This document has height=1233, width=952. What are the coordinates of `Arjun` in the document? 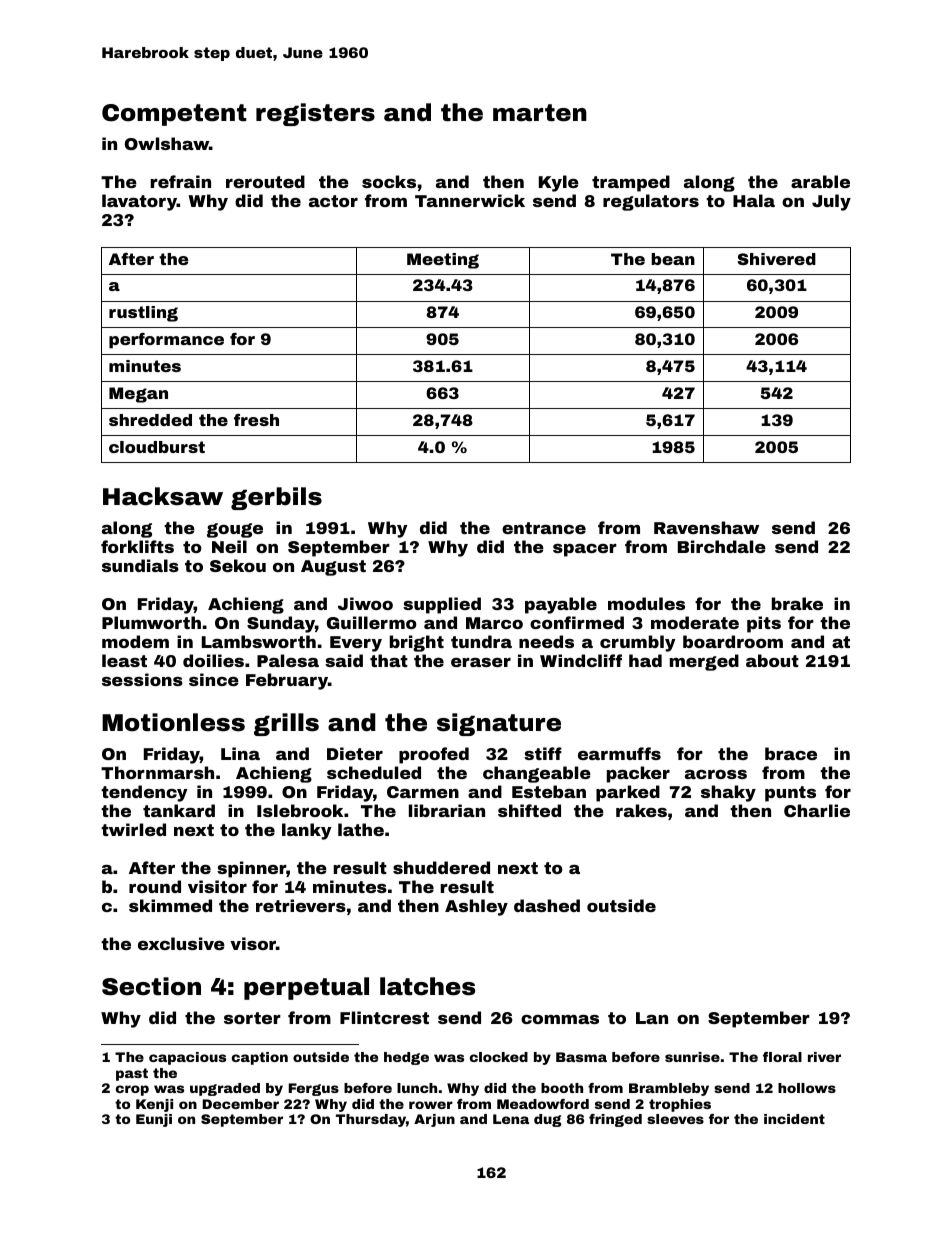 It's located at (434, 1120).
